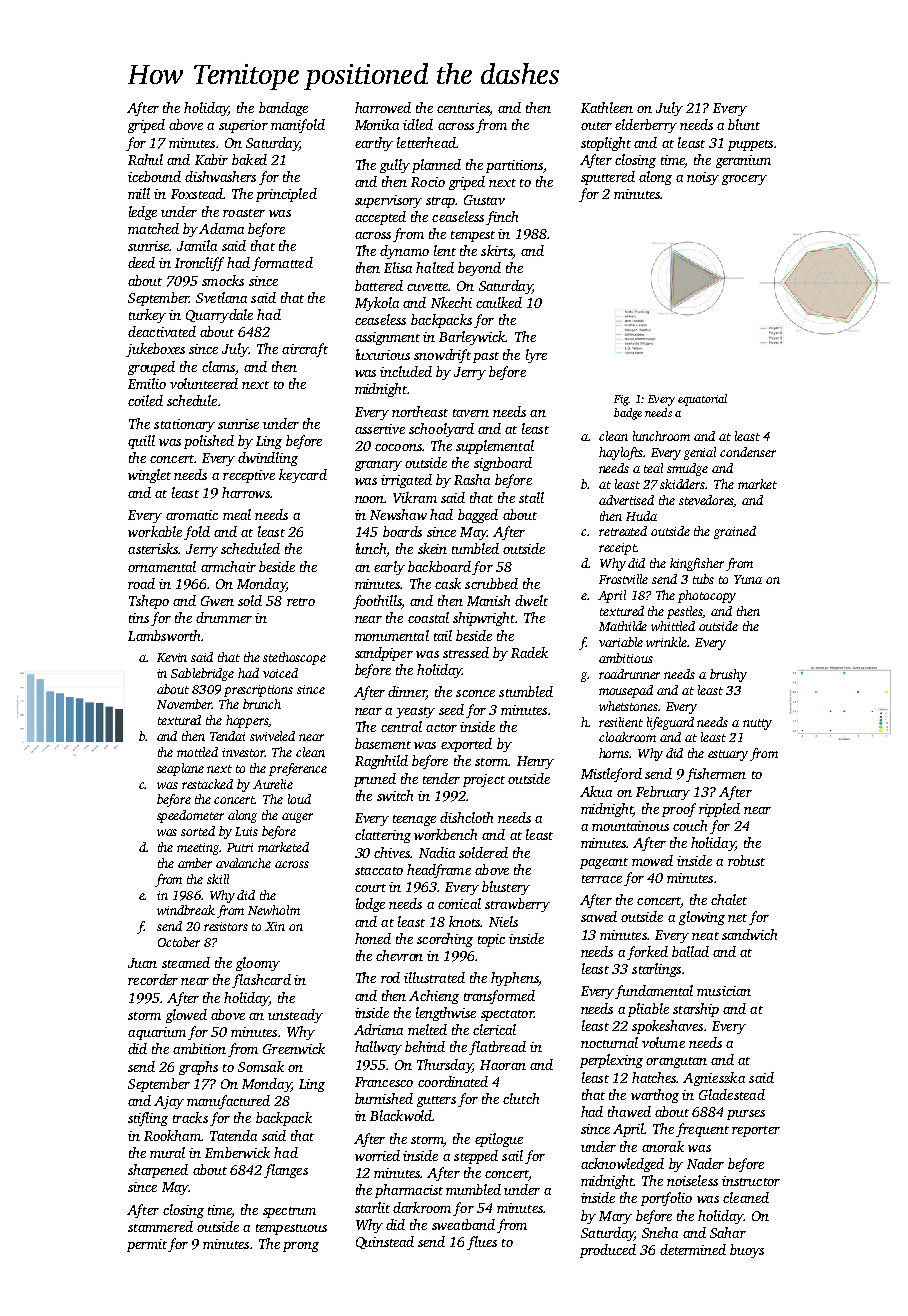 This screenshot has width=908, height=1316. Describe the element at coordinates (608, 1251) in the screenshot. I see `produced` at that location.
